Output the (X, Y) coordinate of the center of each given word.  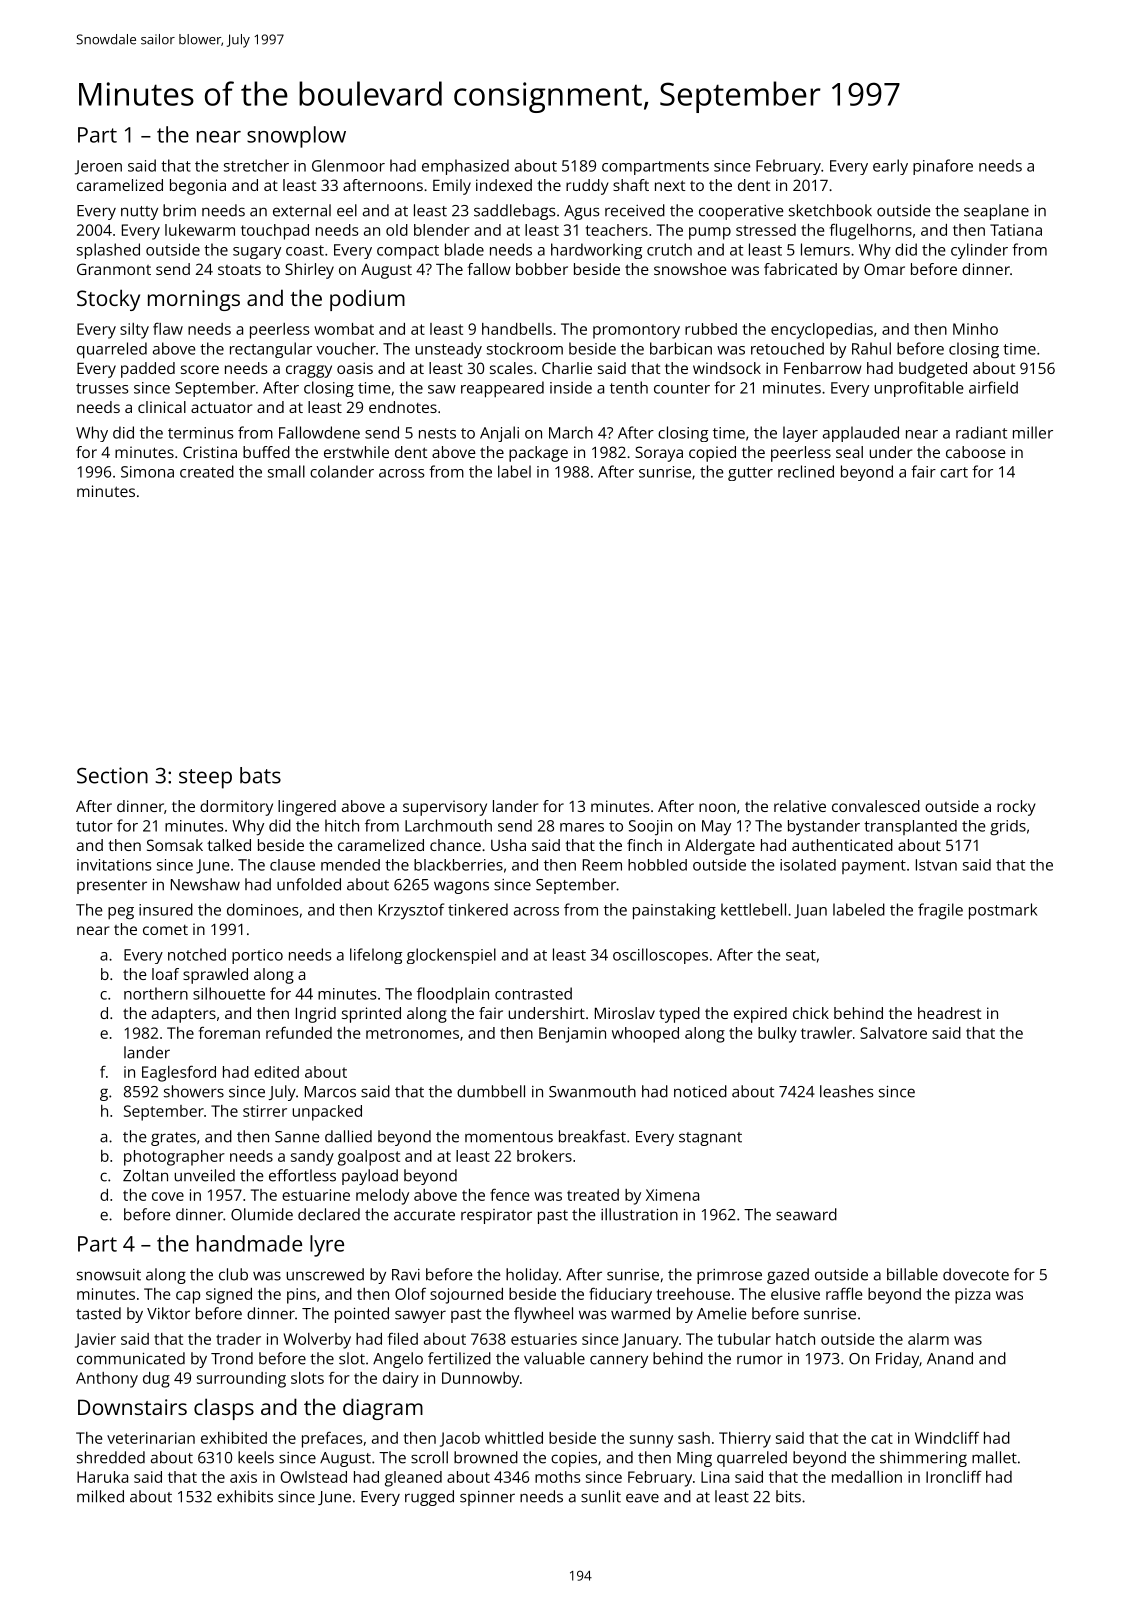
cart (954, 472)
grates (173, 1139)
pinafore (943, 167)
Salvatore (893, 1033)
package (538, 454)
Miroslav (625, 1013)
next (670, 185)
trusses (102, 388)
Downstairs (132, 1407)
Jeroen (98, 167)
